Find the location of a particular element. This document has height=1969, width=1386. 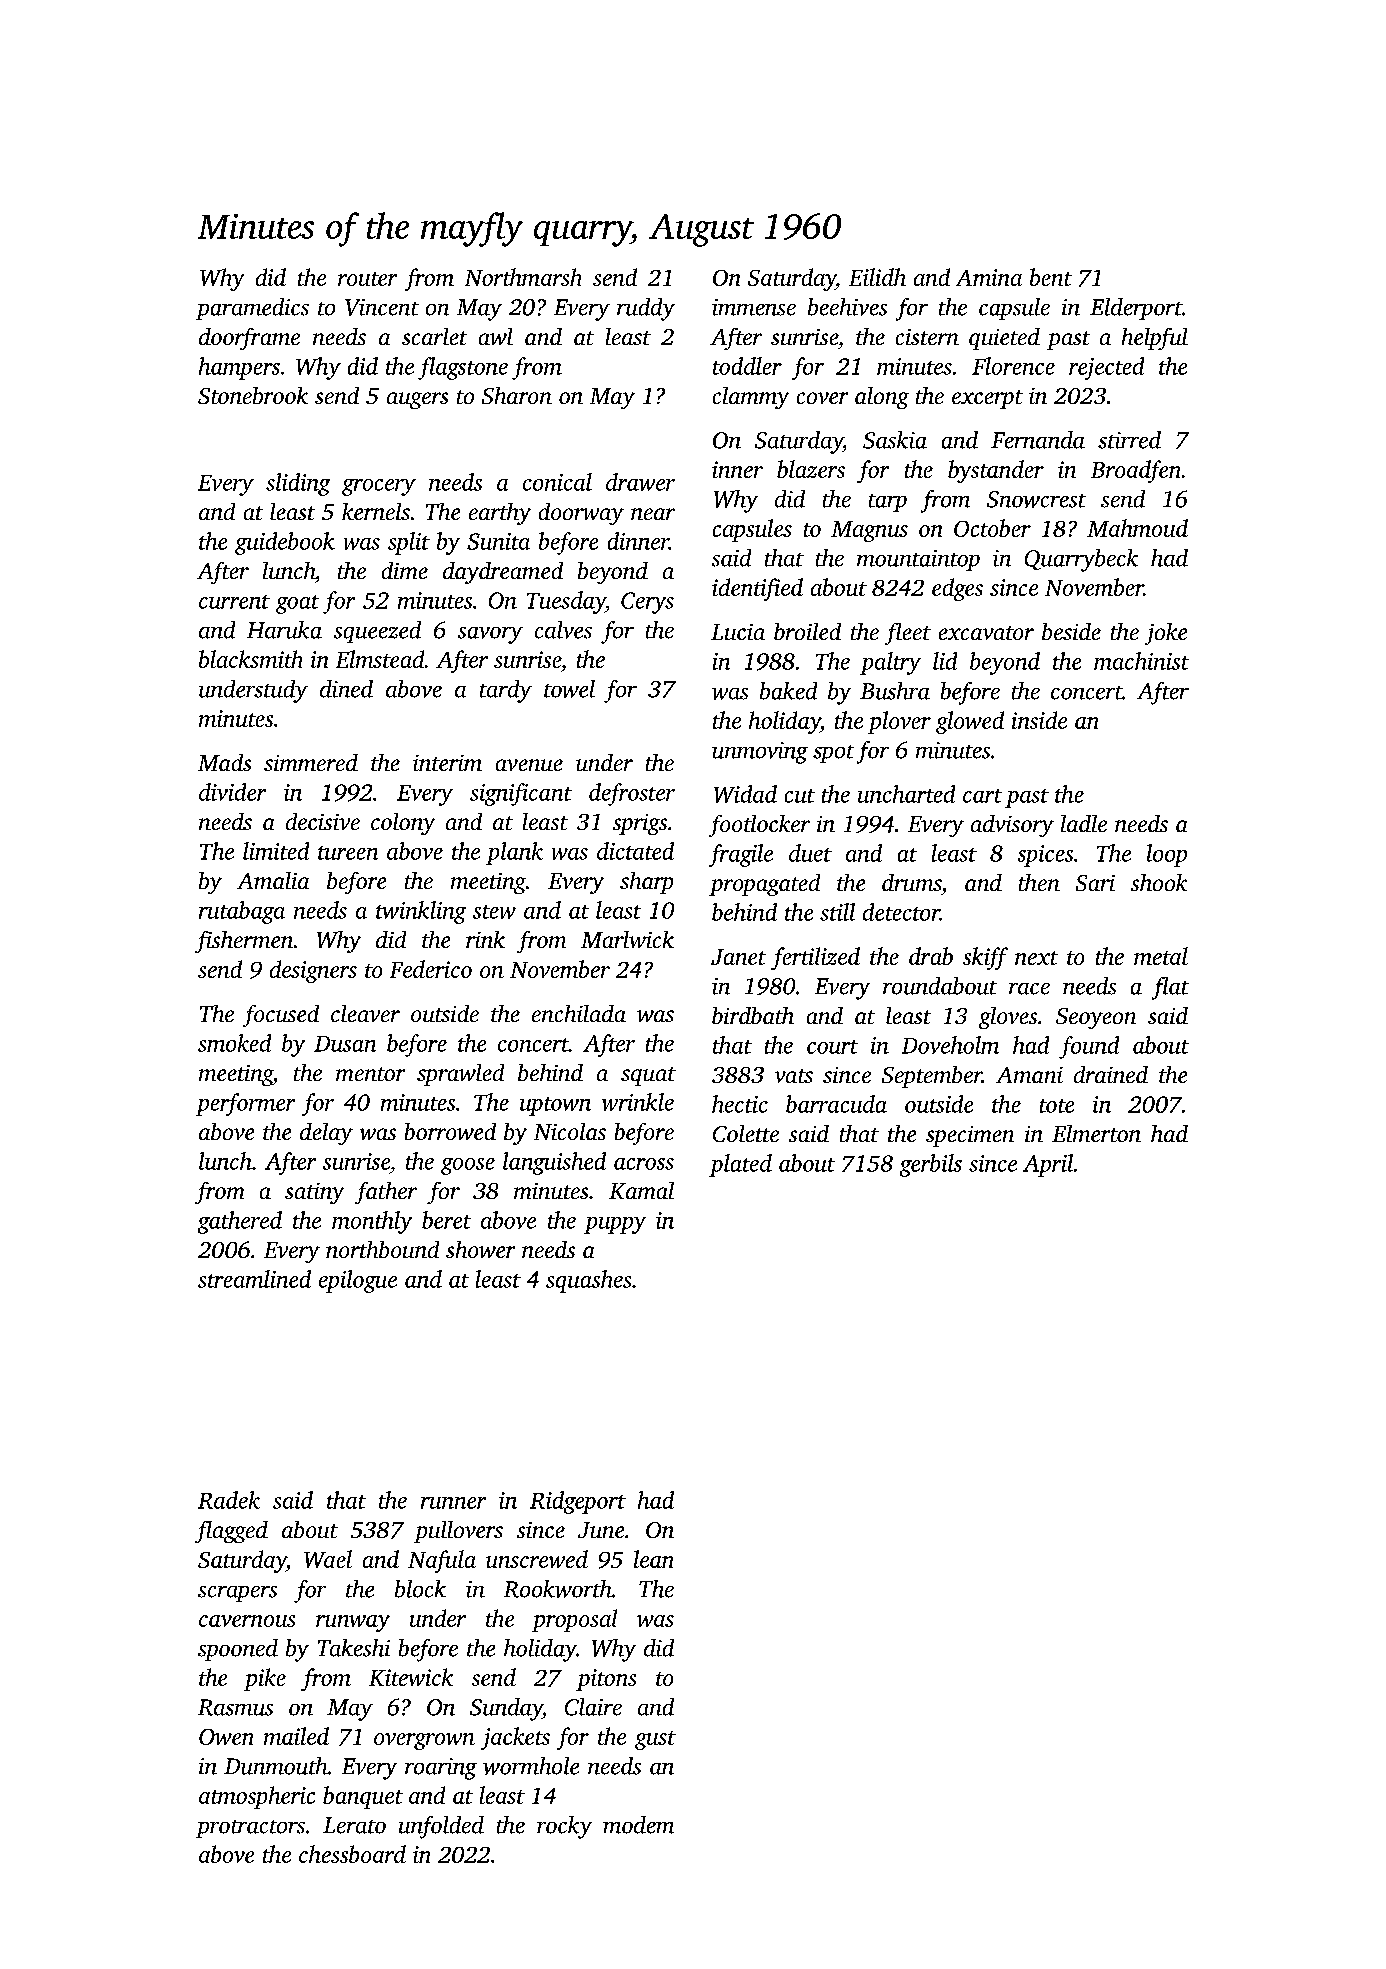

machinist is located at coordinates (1141, 661).
